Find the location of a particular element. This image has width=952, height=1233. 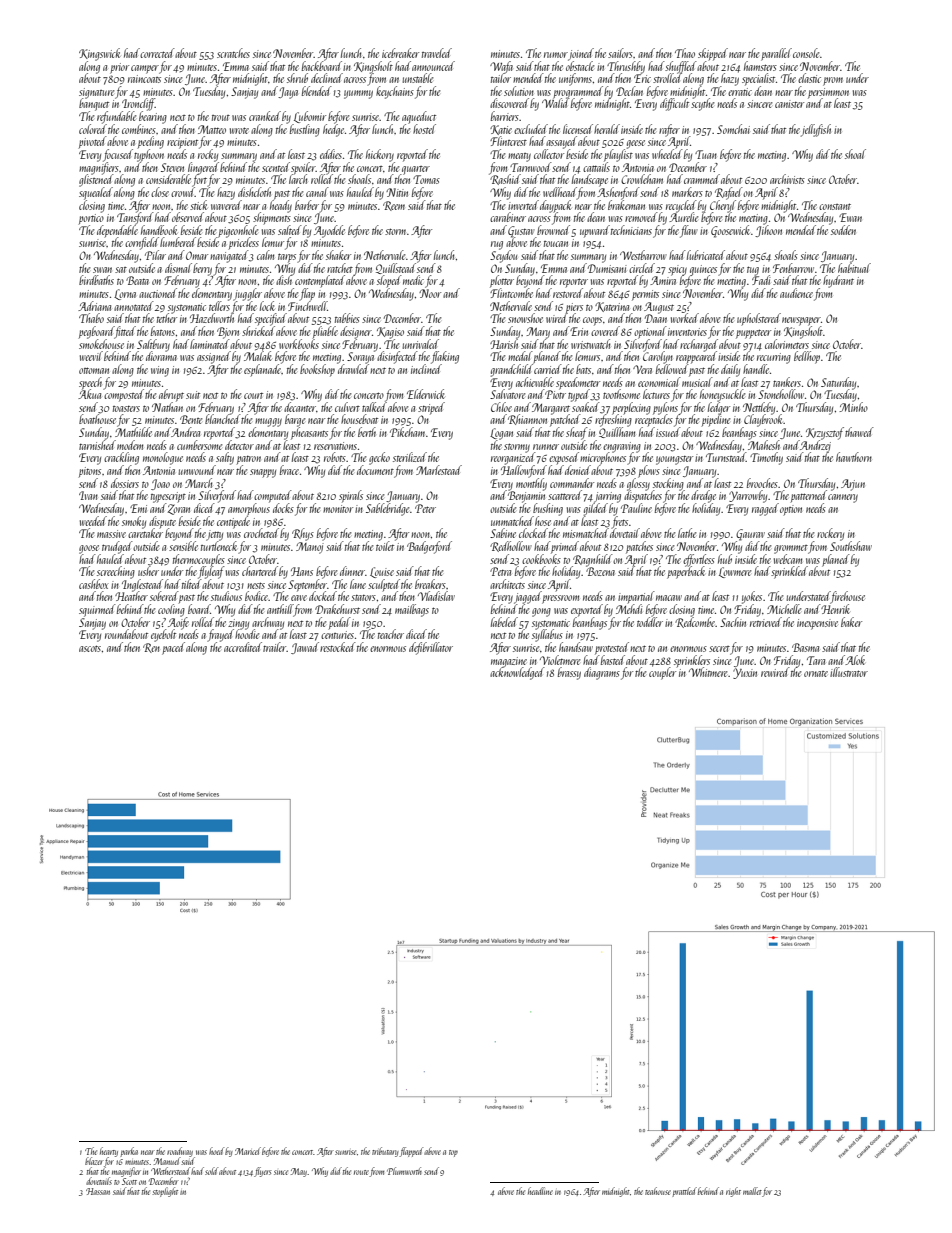

drawled is located at coordinates (353, 369).
